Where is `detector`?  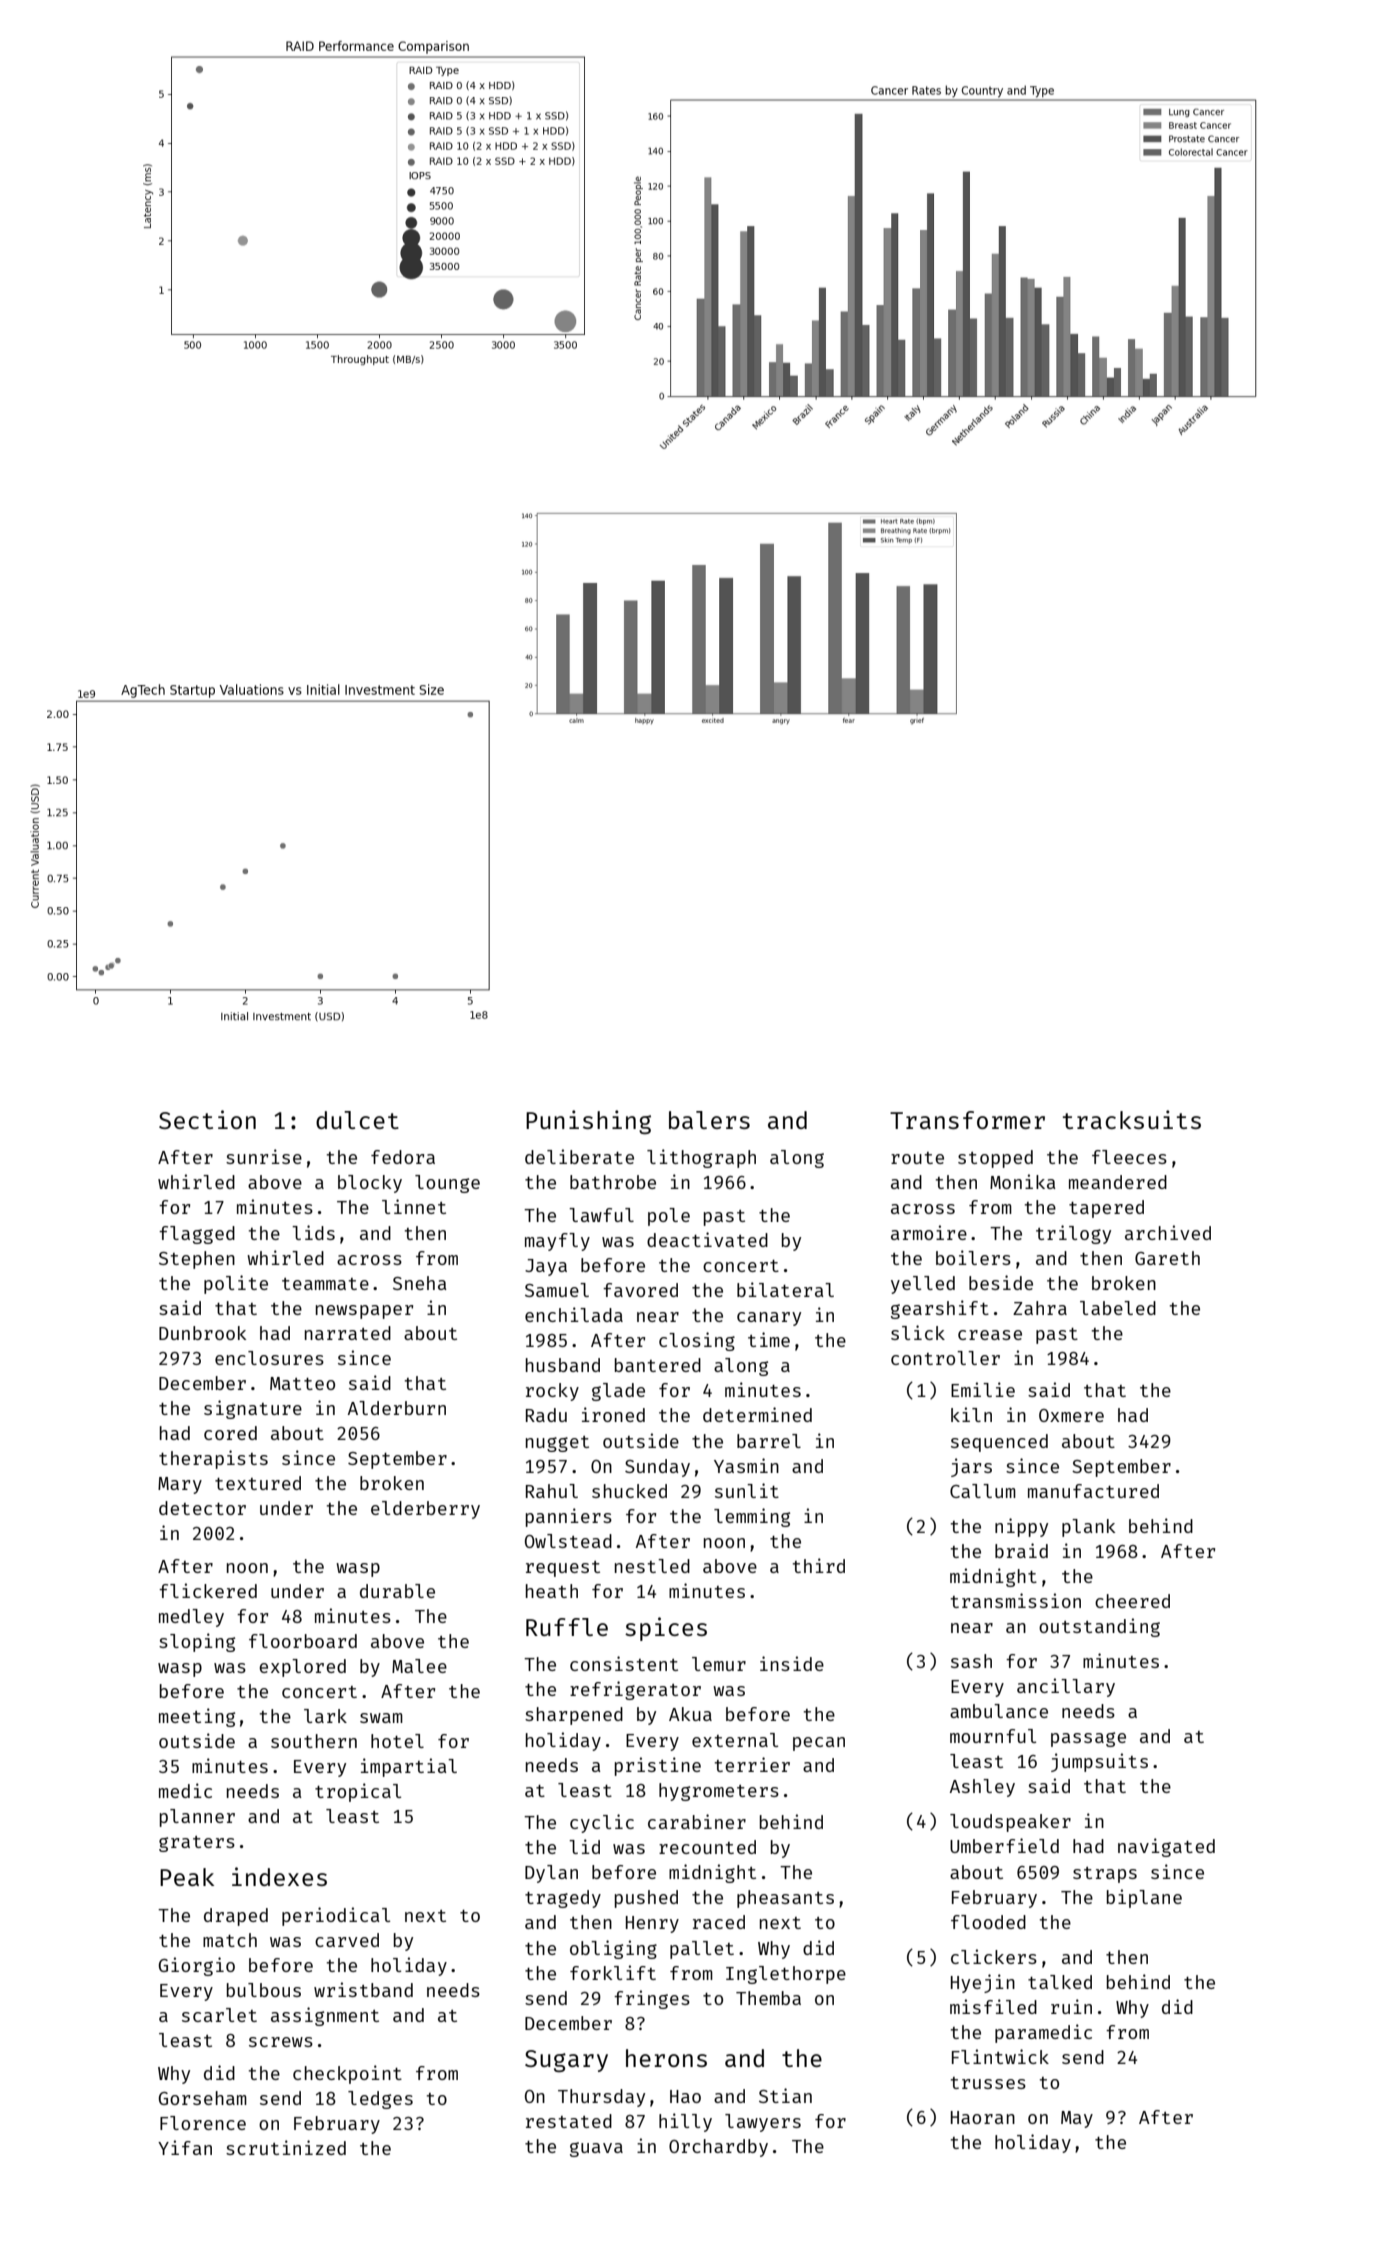 detector is located at coordinates (202, 1508).
